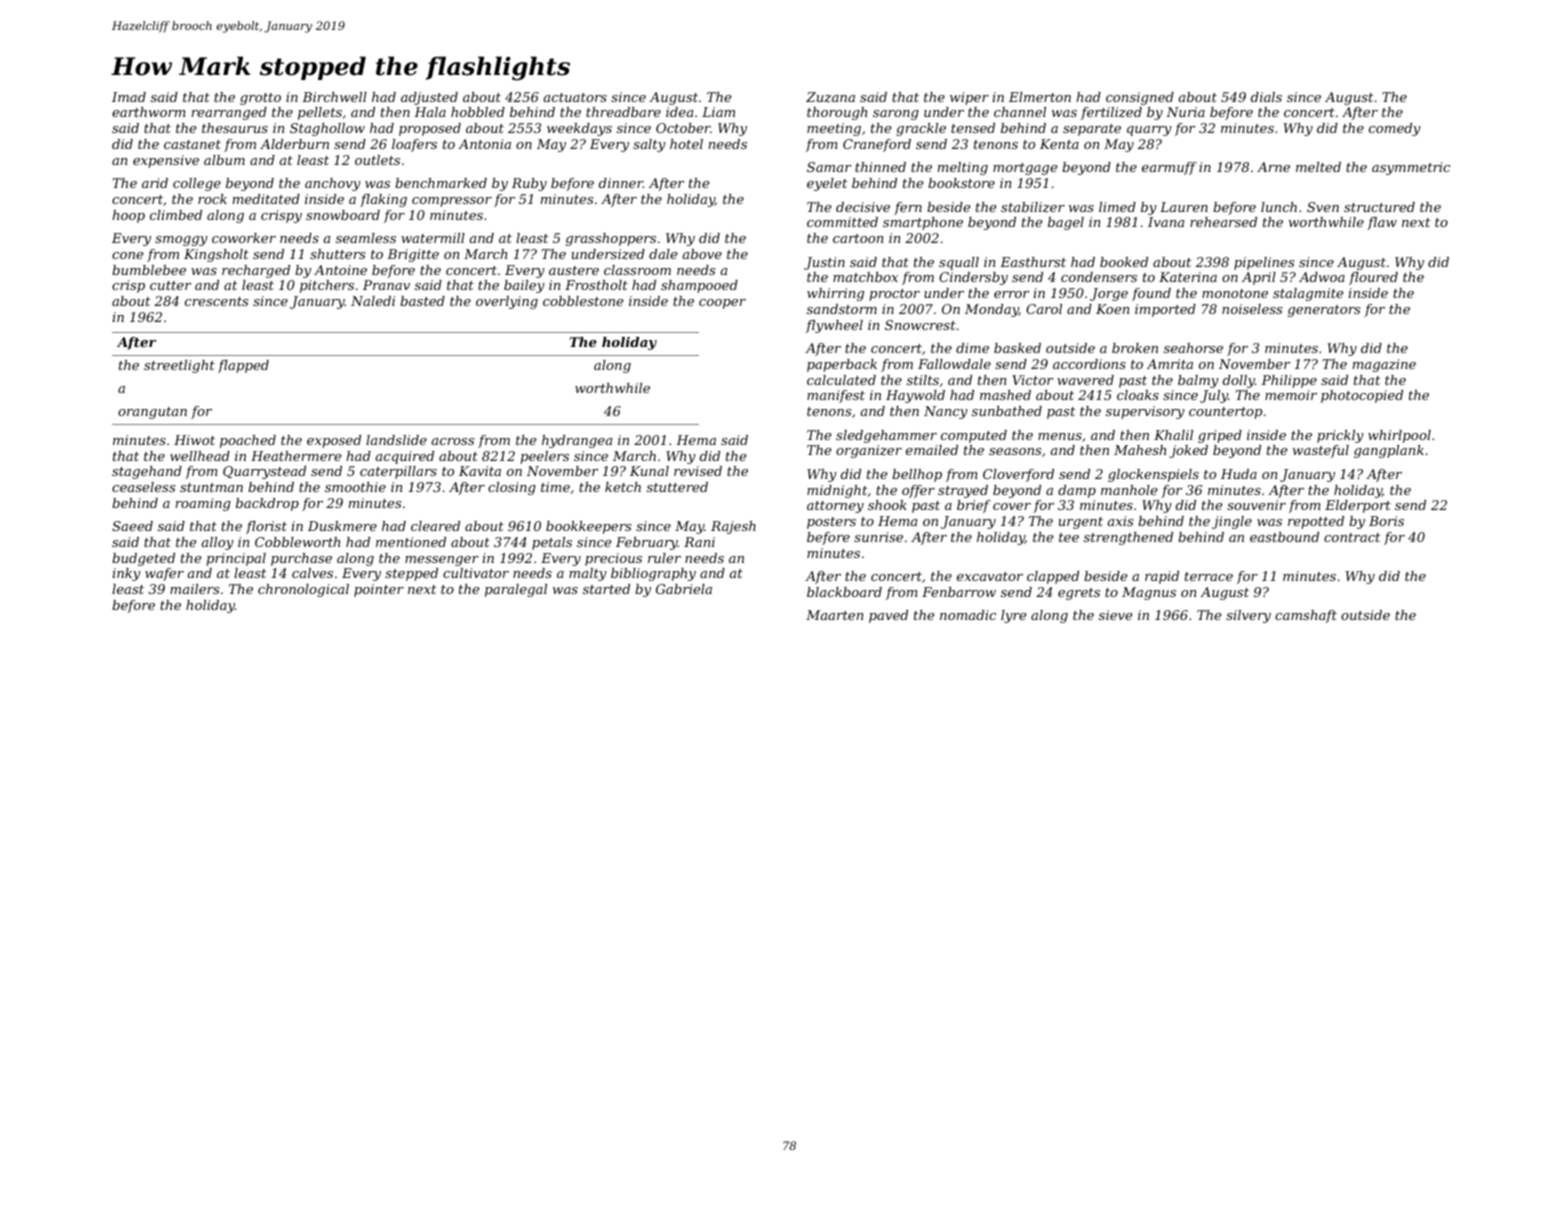 This page has width=1564, height=1208. I want to click on Naledi, so click(373, 301).
